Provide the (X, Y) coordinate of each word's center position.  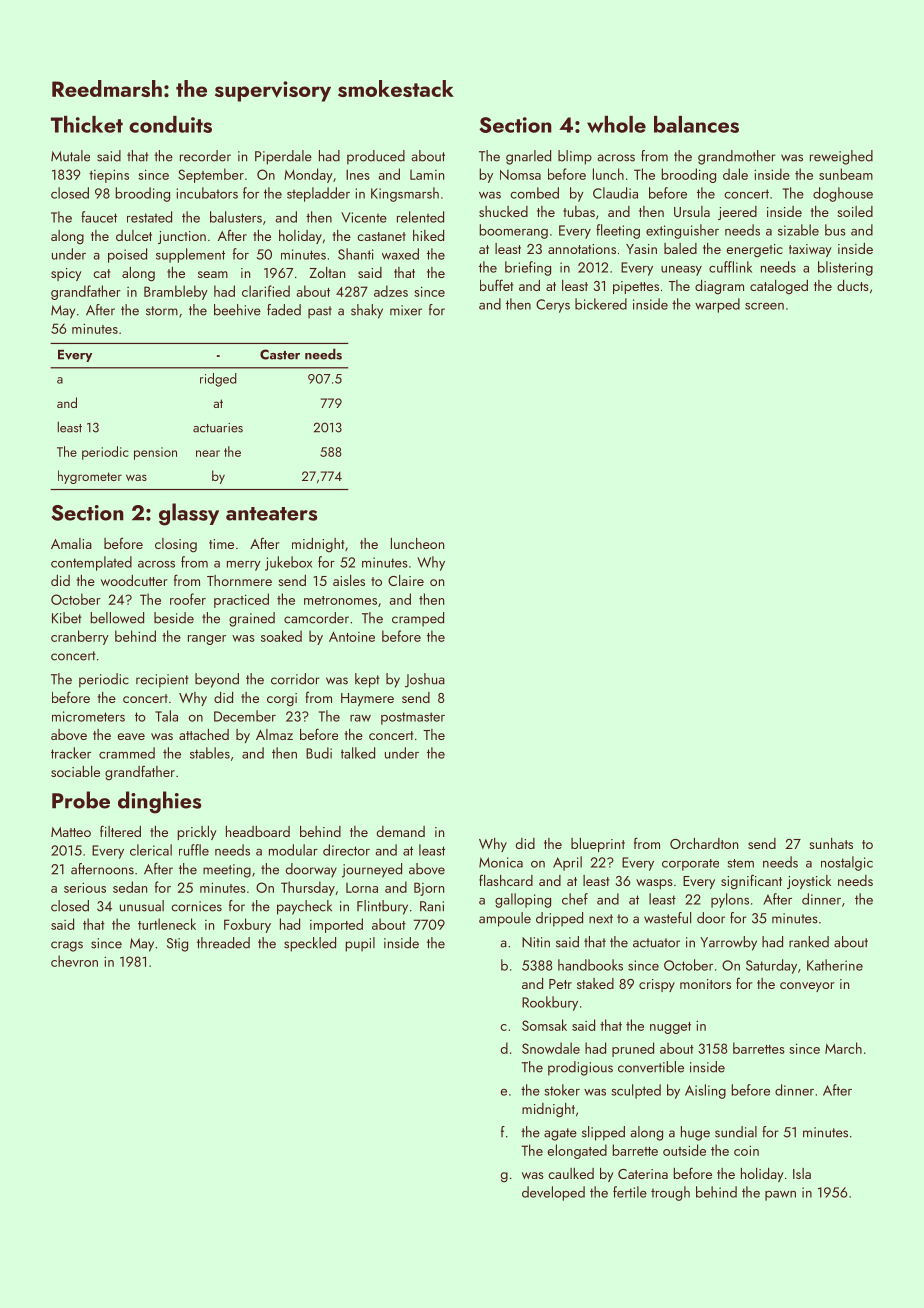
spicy (66, 274)
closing (176, 545)
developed (553, 1193)
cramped (418, 619)
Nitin (536, 942)
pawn (780, 1196)
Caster (280, 354)
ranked (809, 942)
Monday (308, 175)
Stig (177, 945)
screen (764, 306)
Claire (406, 580)
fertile (630, 1192)
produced (376, 157)
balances (696, 124)
